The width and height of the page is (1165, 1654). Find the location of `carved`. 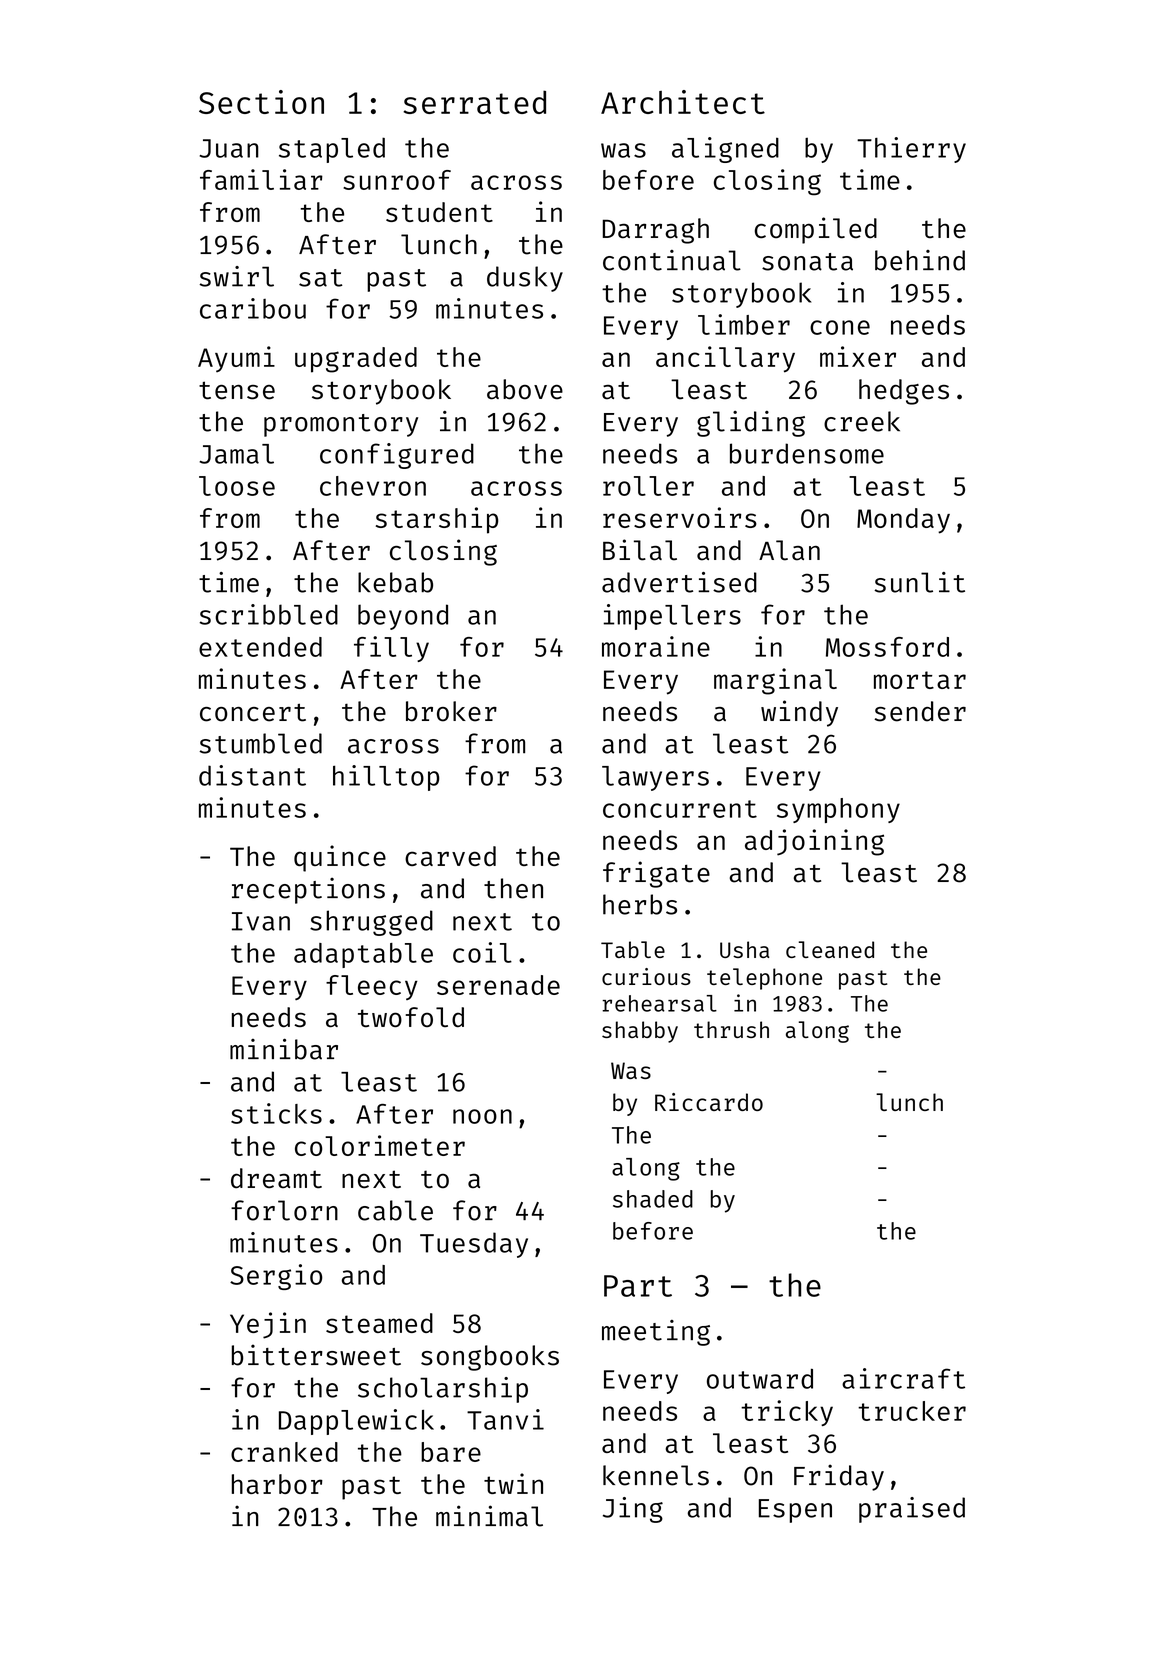

carved is located at coordinates (450, 856).
